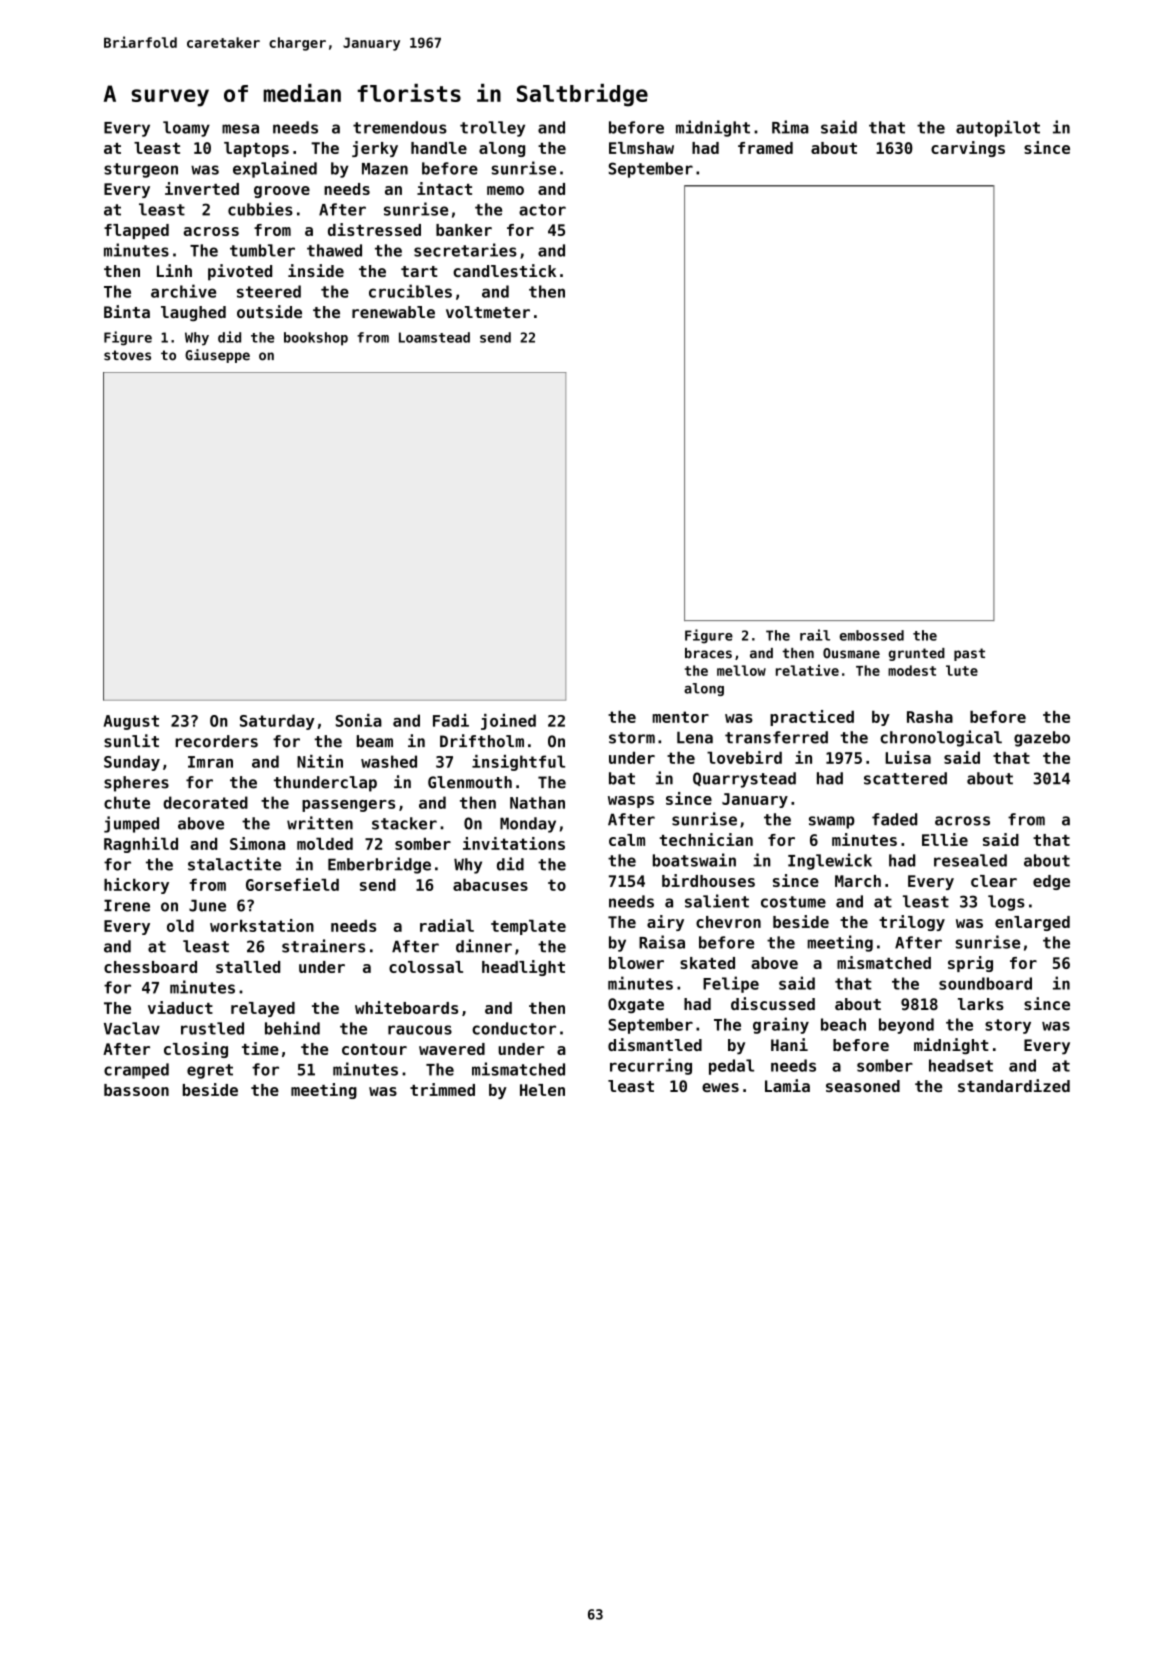  Describe the element at coordinates (393, 312) in the screenshot. I see `renewable` at that location.
